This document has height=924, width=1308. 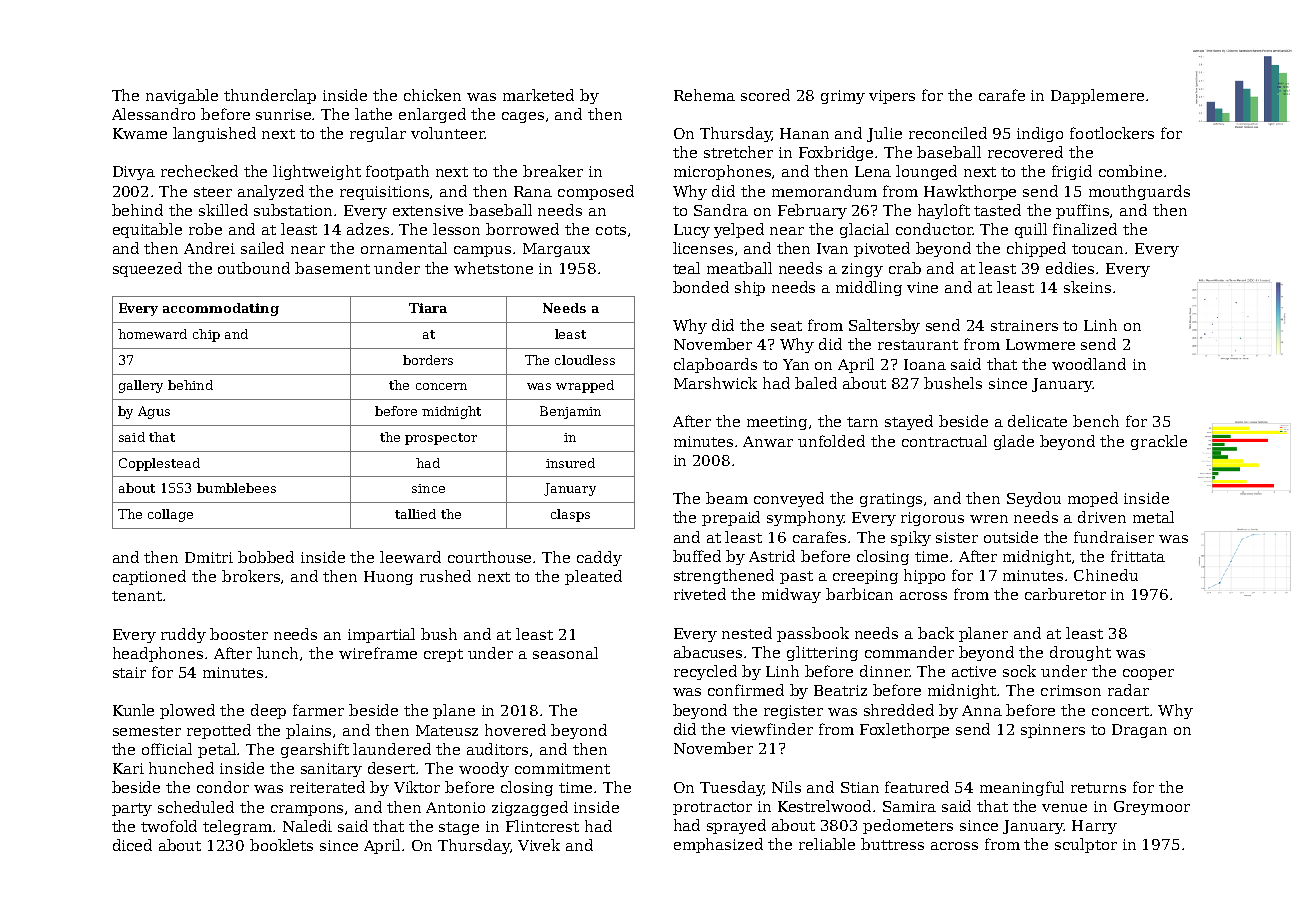 What do you see at coordinates (182, 96) in the document?
I see `navigable` at bounding box center [182, 96].
